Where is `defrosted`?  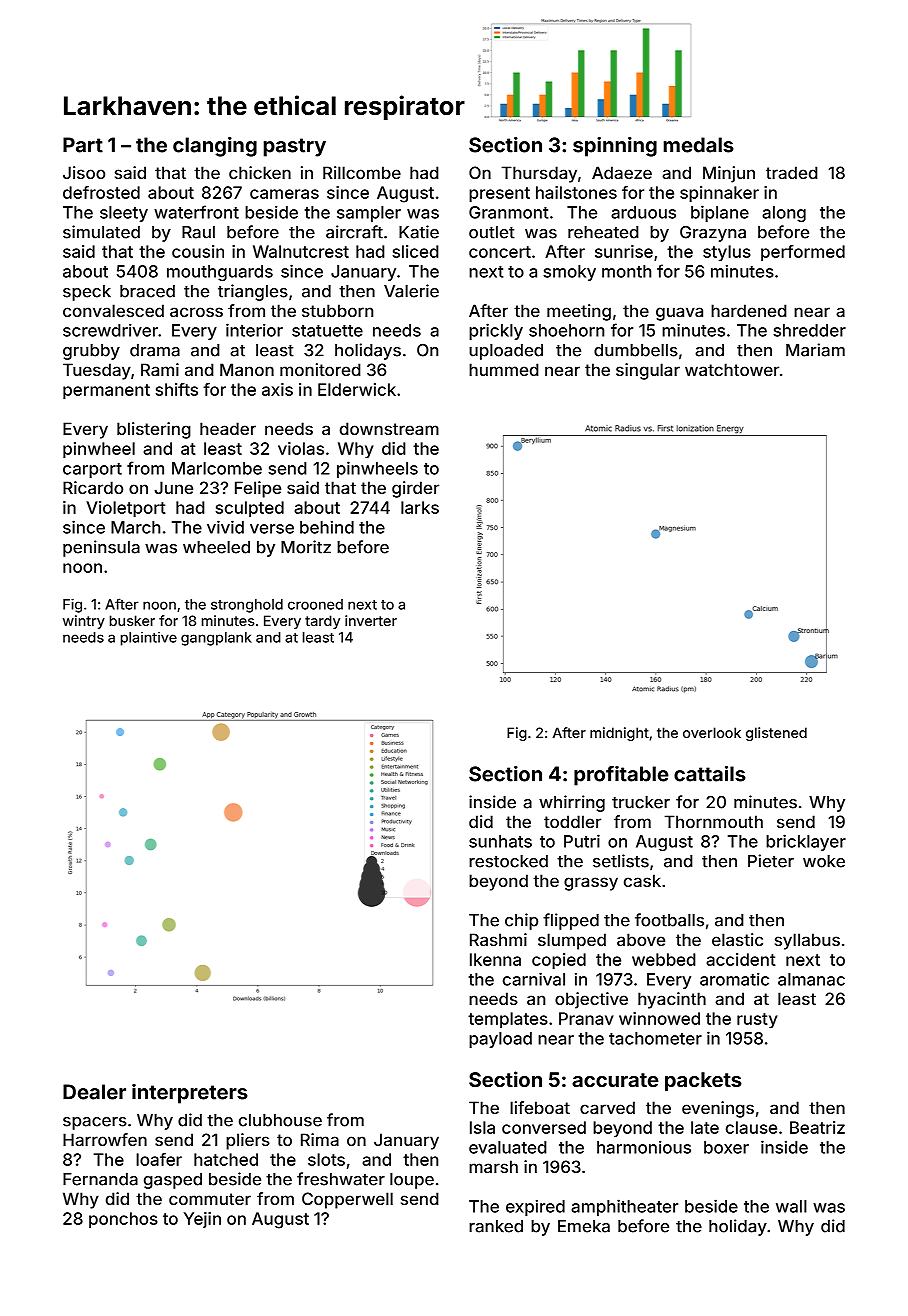
defrosted is located at coordinates (101, 192).
